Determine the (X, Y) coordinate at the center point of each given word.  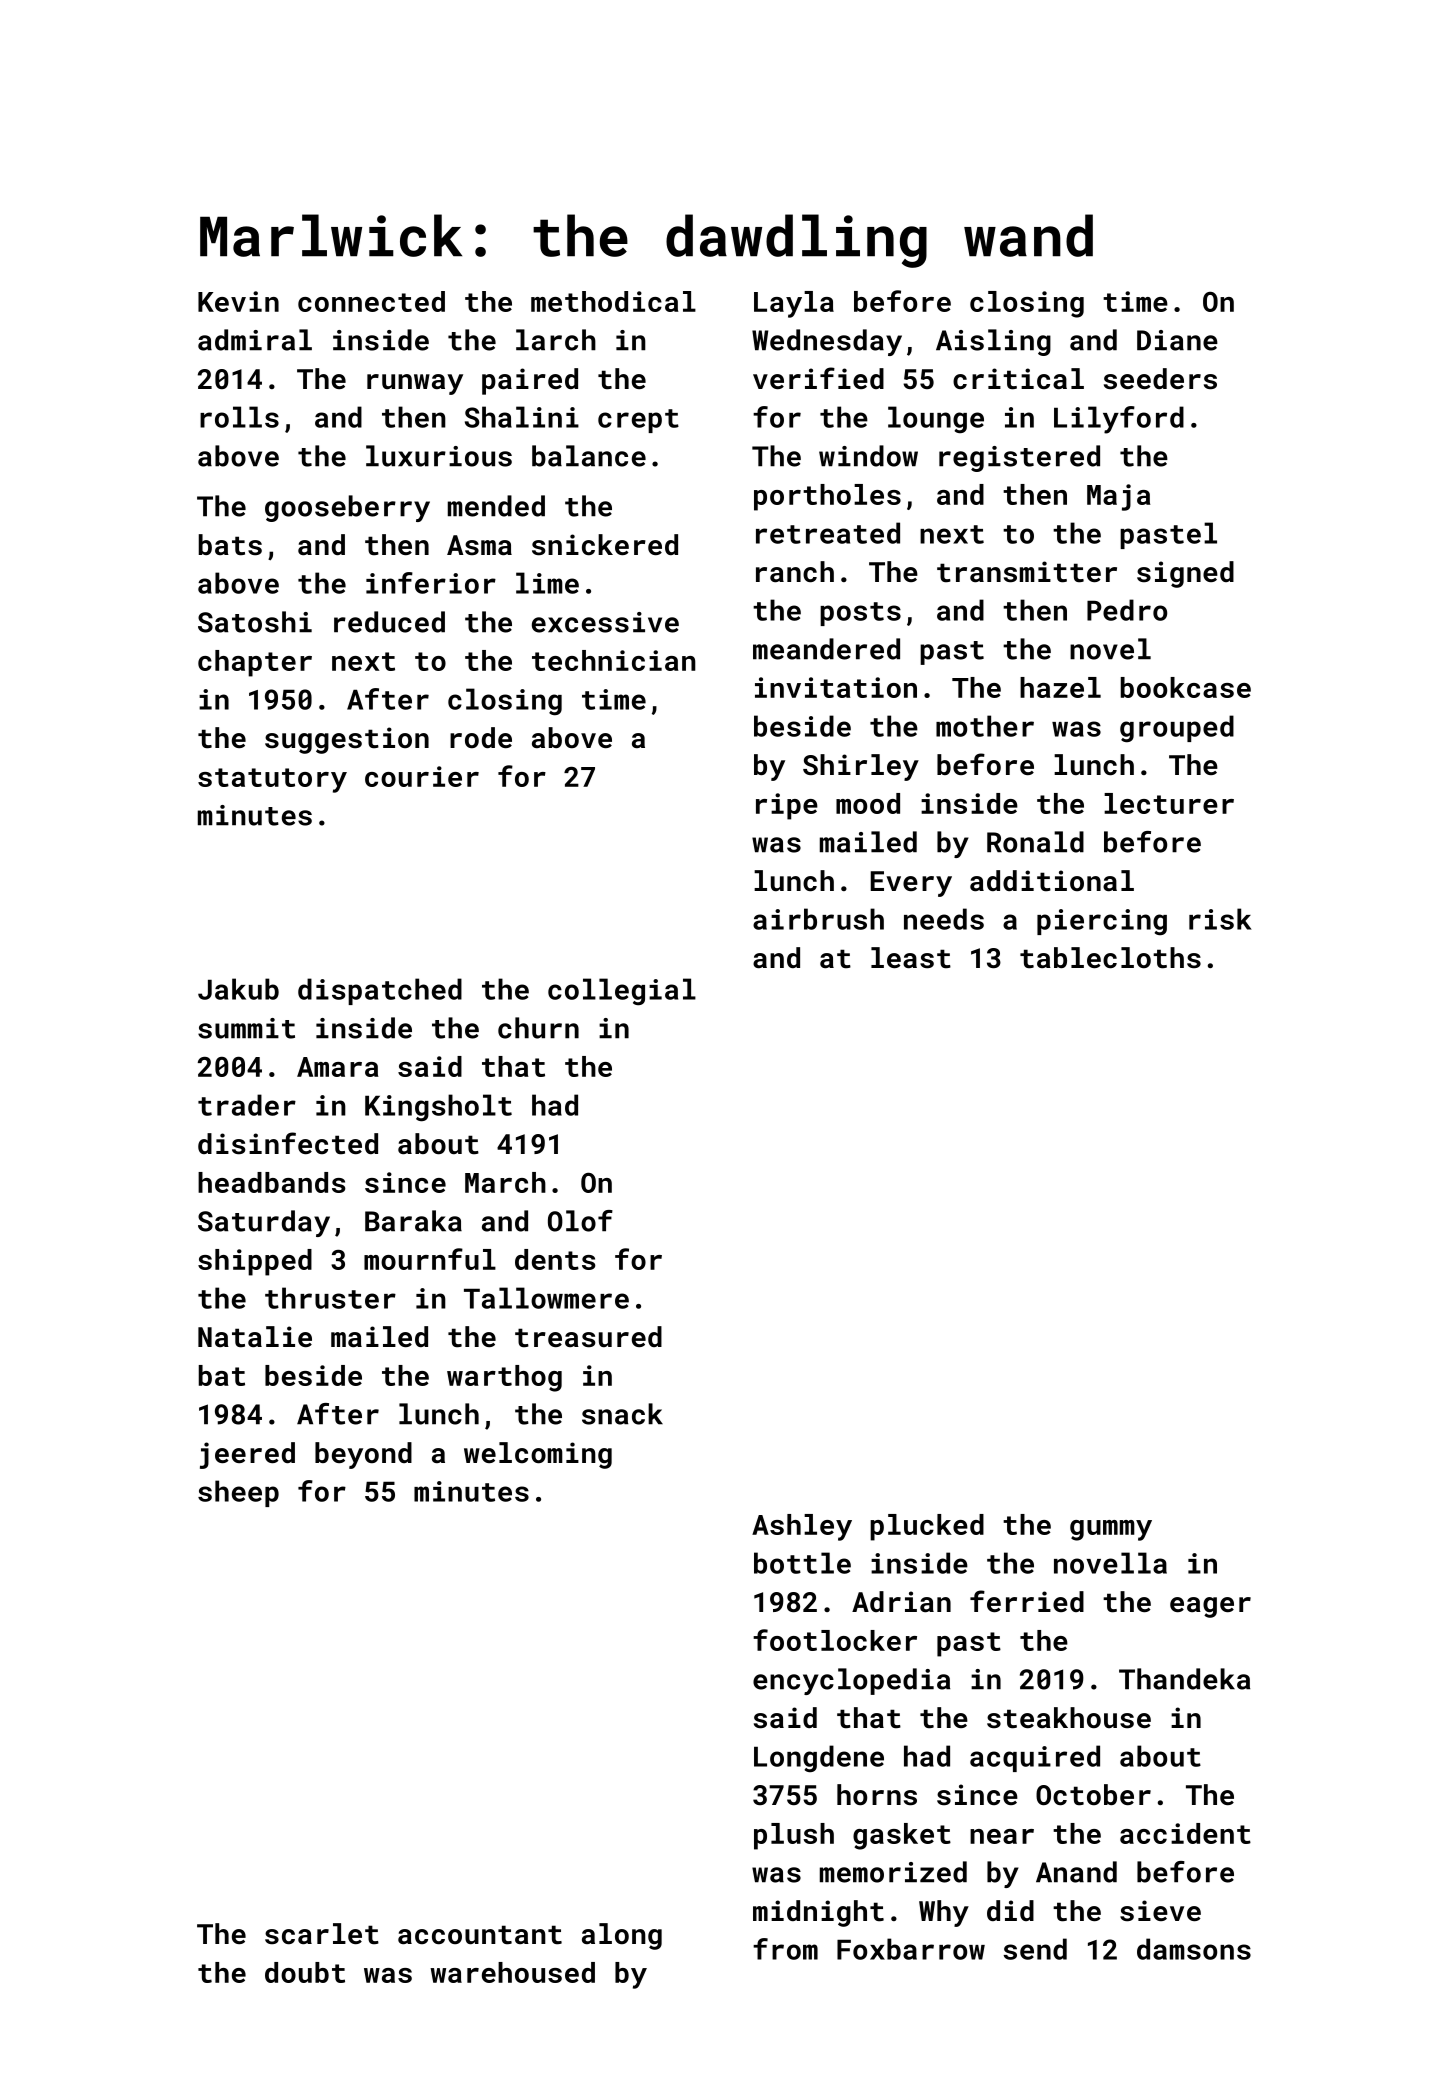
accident (1185, 1833)
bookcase (1186, 687)
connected (371, 301)
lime (547, 583)
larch (556, 340)
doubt (305, 1972)
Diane (1177, 340)
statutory (272, 780)
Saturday (264, 1223)
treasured (588, 1337)
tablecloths (1110, 958)
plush (794, 1836)
